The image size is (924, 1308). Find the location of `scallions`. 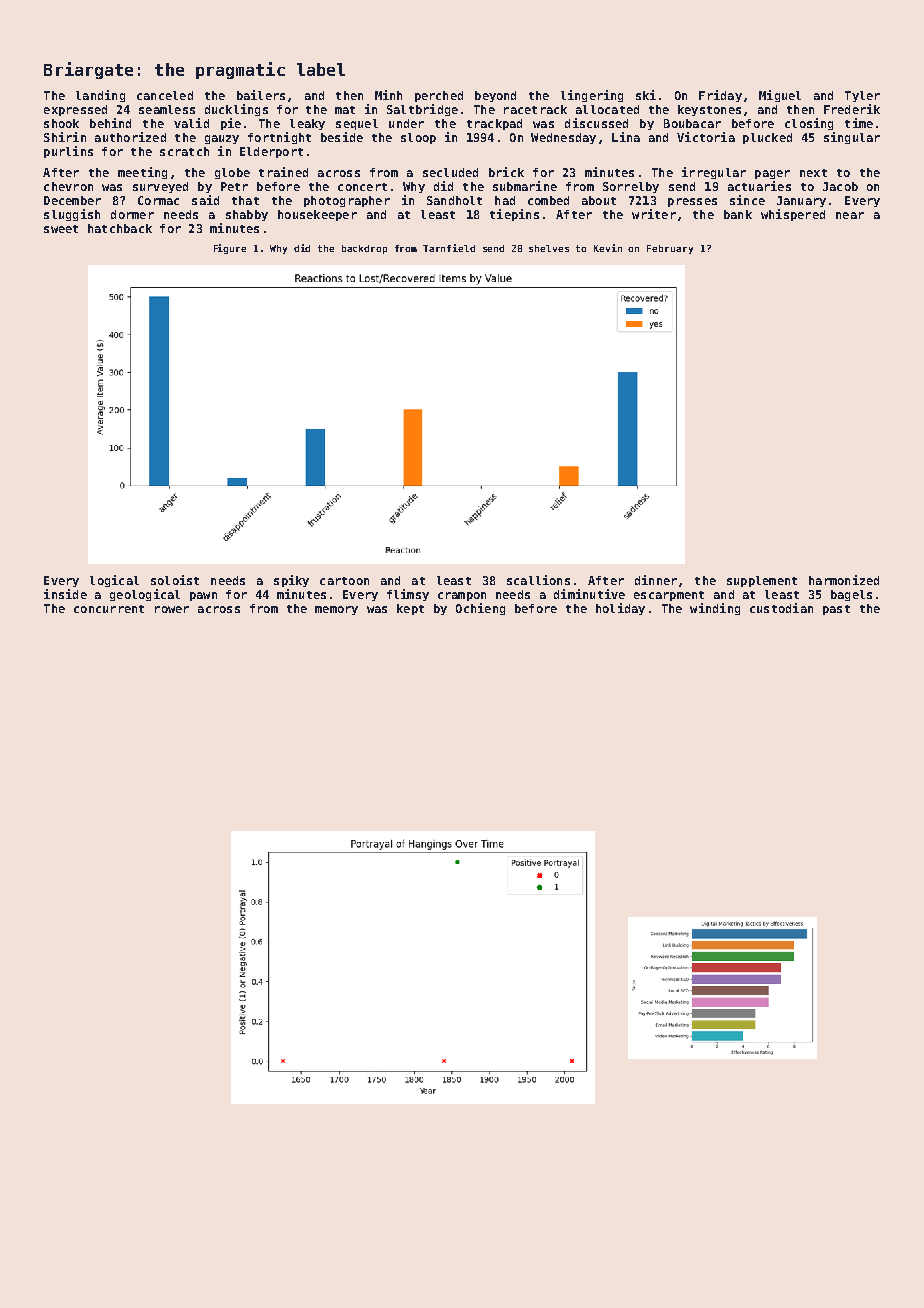

scallions is located at coordinates (538, 580).
